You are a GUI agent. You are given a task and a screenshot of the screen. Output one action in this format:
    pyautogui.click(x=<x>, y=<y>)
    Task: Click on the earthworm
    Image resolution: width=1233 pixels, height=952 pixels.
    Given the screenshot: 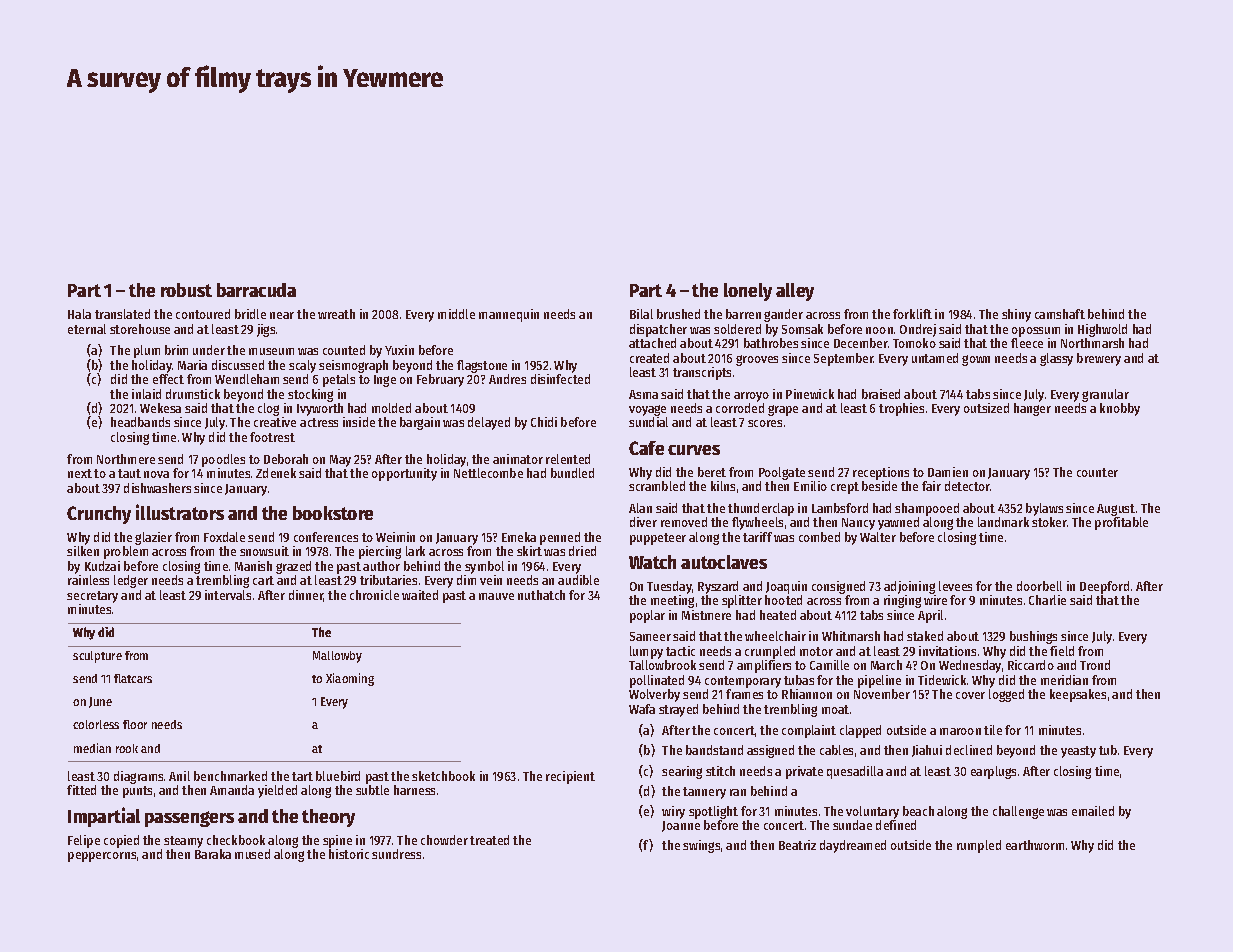 What is the action you would take?
    pyautogui.click(x=1035, y=845)
